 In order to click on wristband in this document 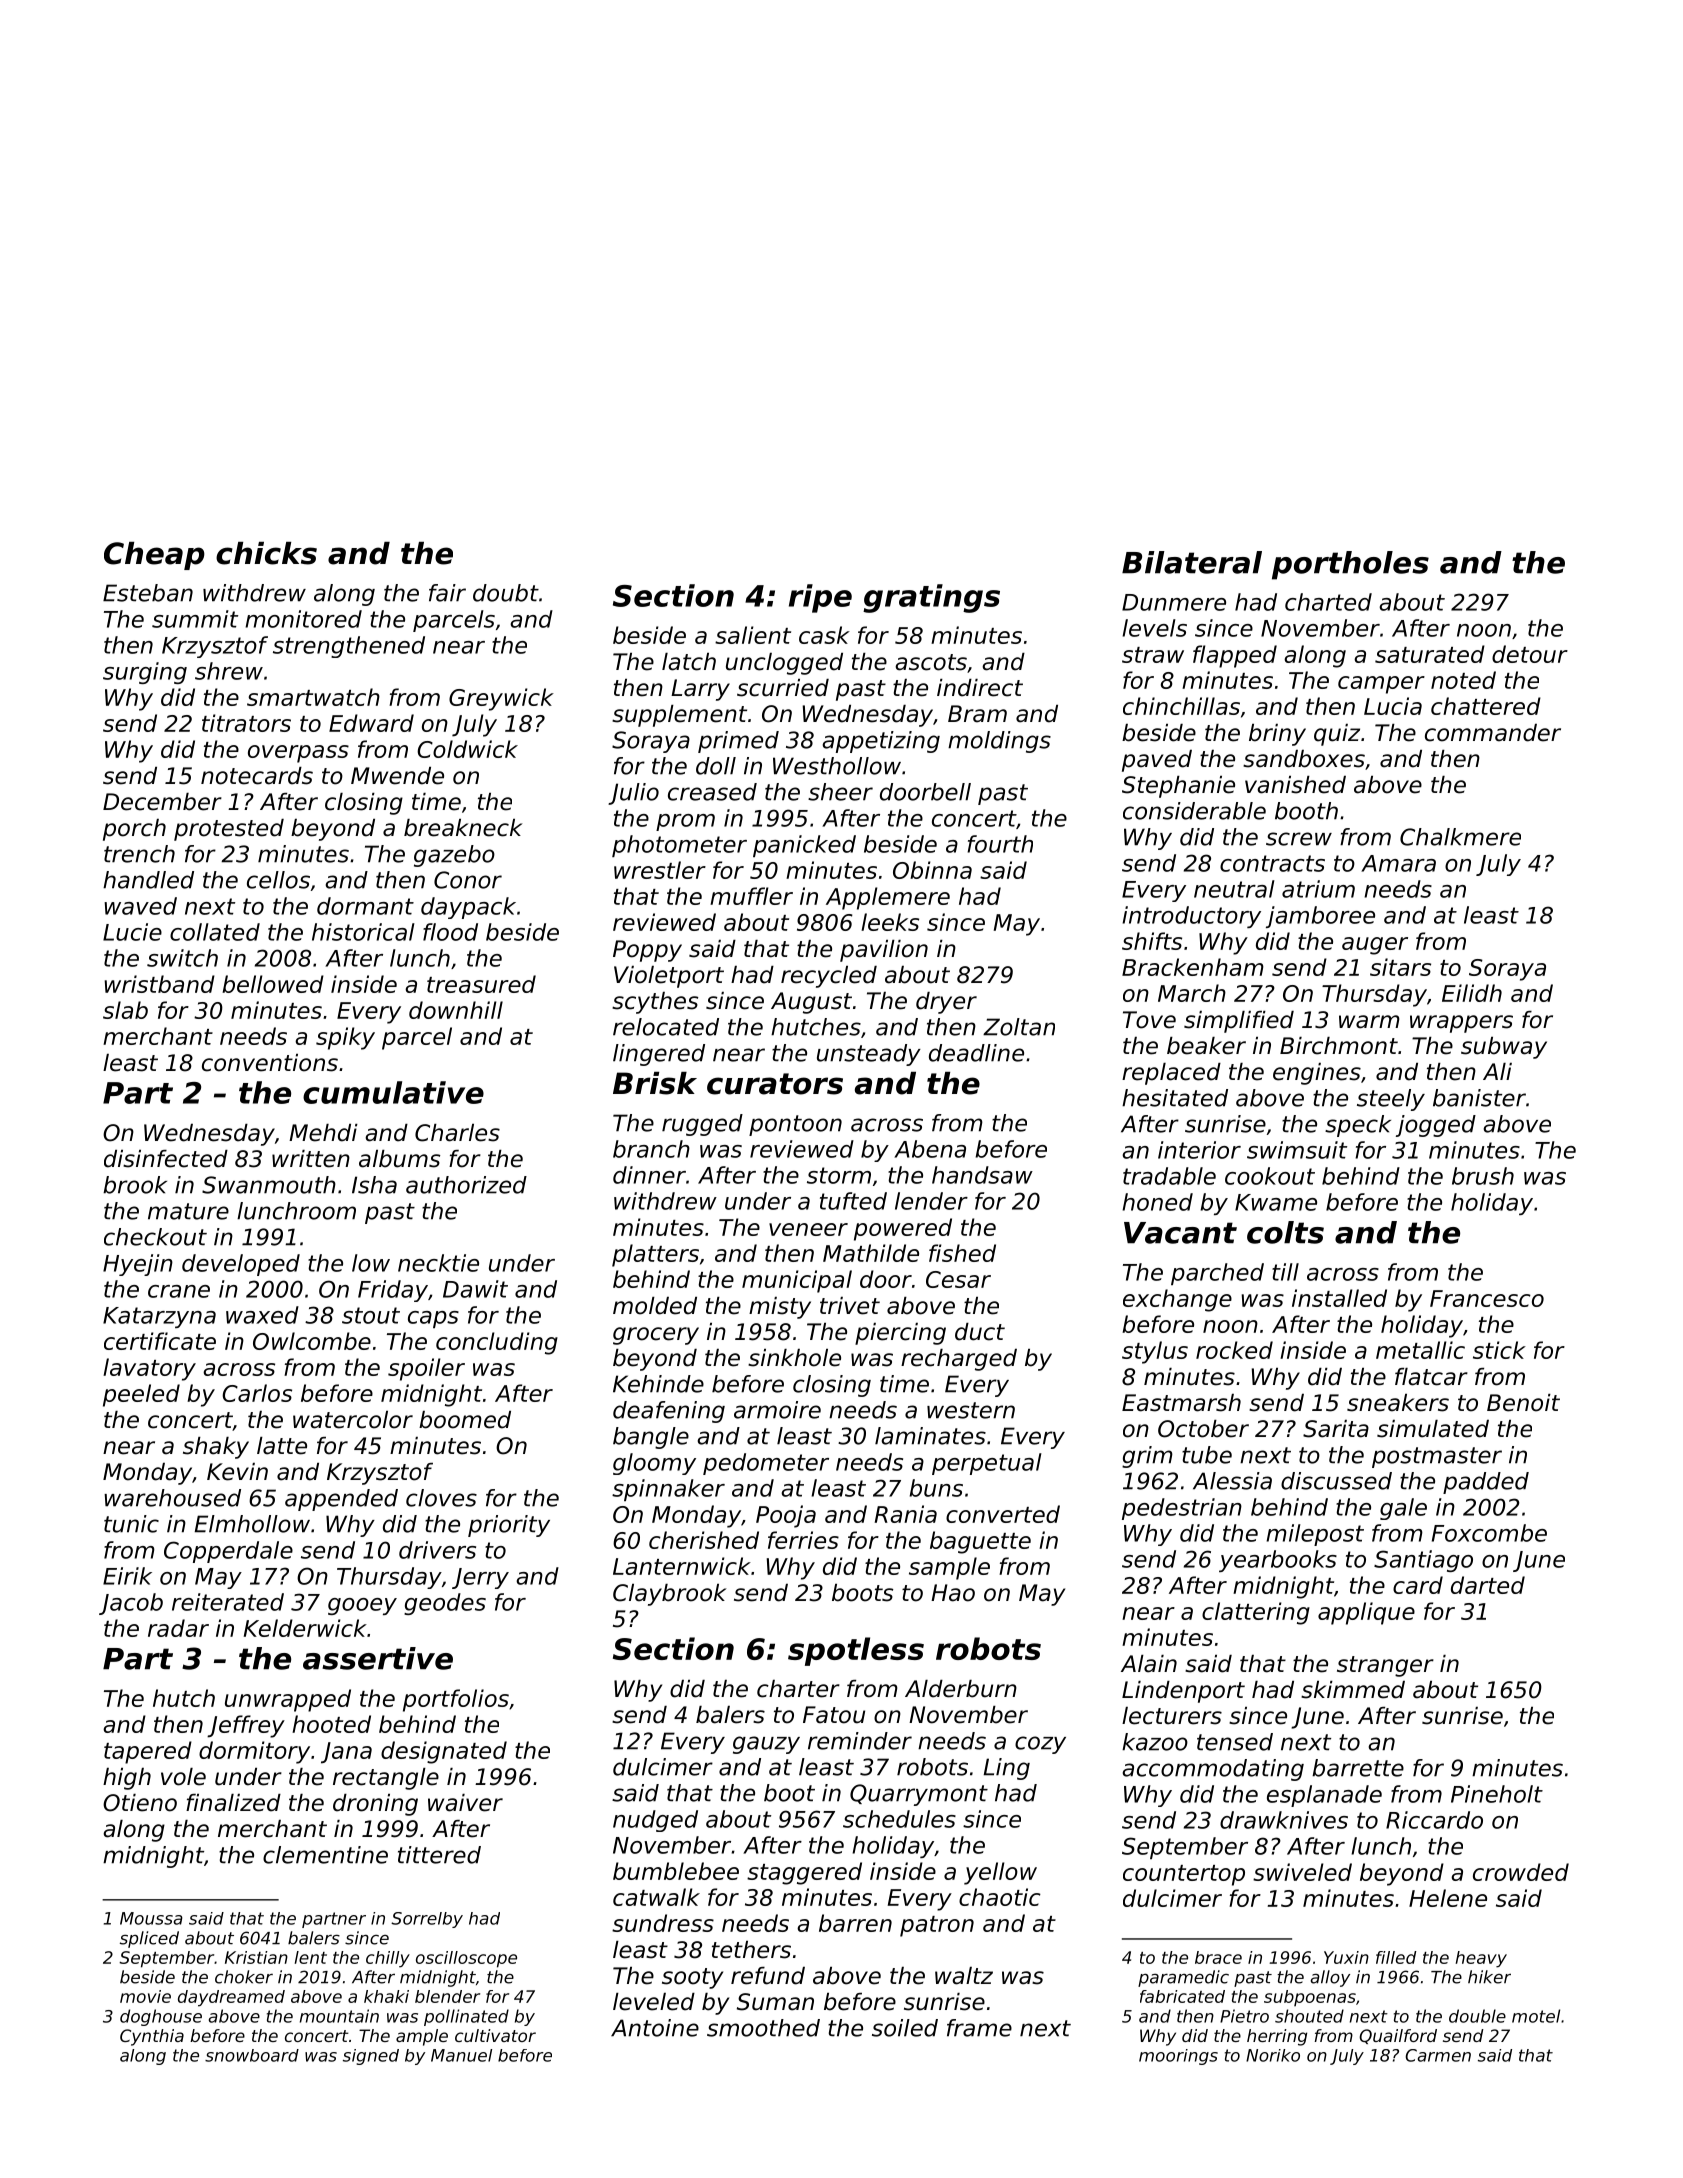, I will do `click(159, 984)`.
